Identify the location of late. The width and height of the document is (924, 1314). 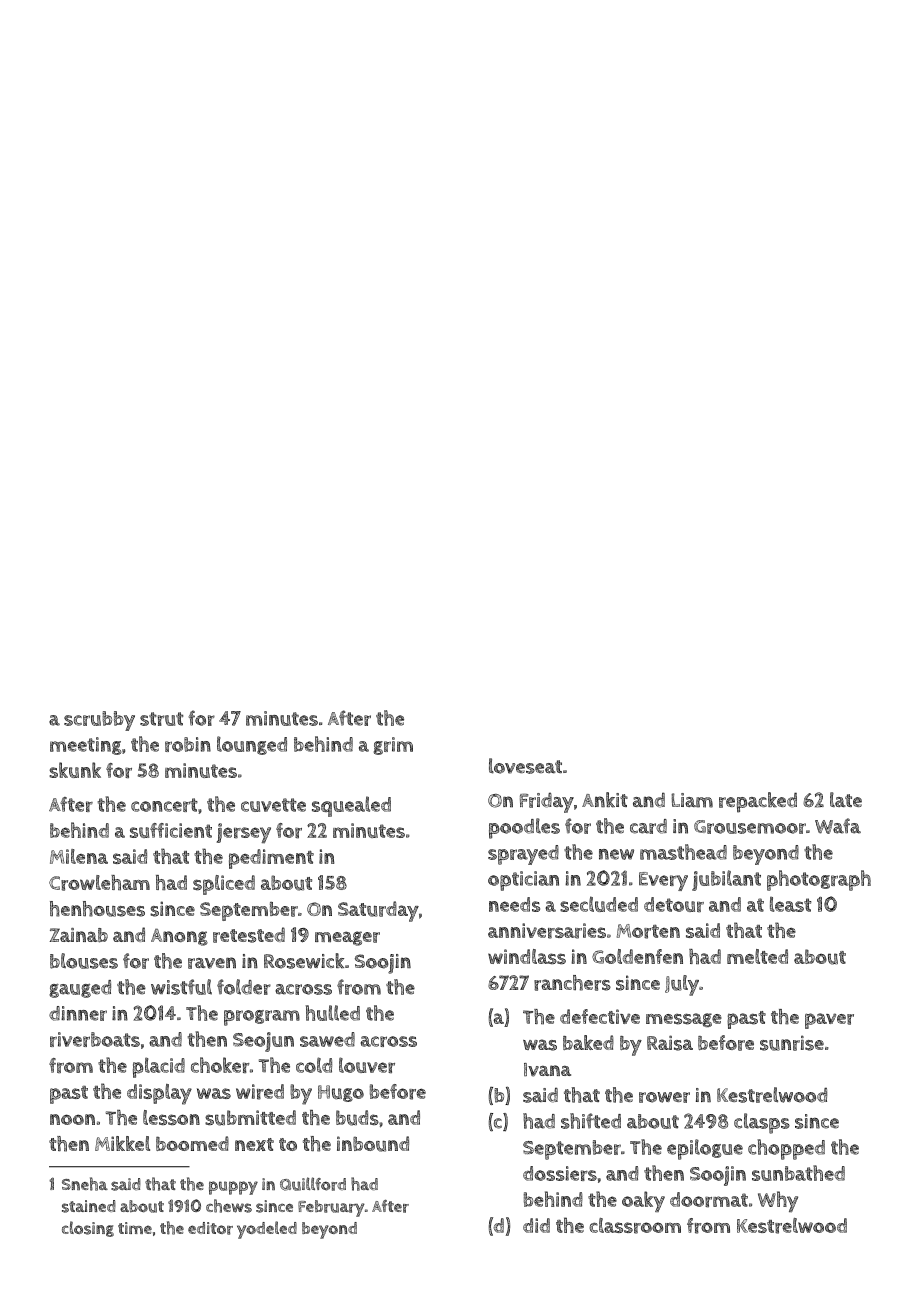
(846, 799).
